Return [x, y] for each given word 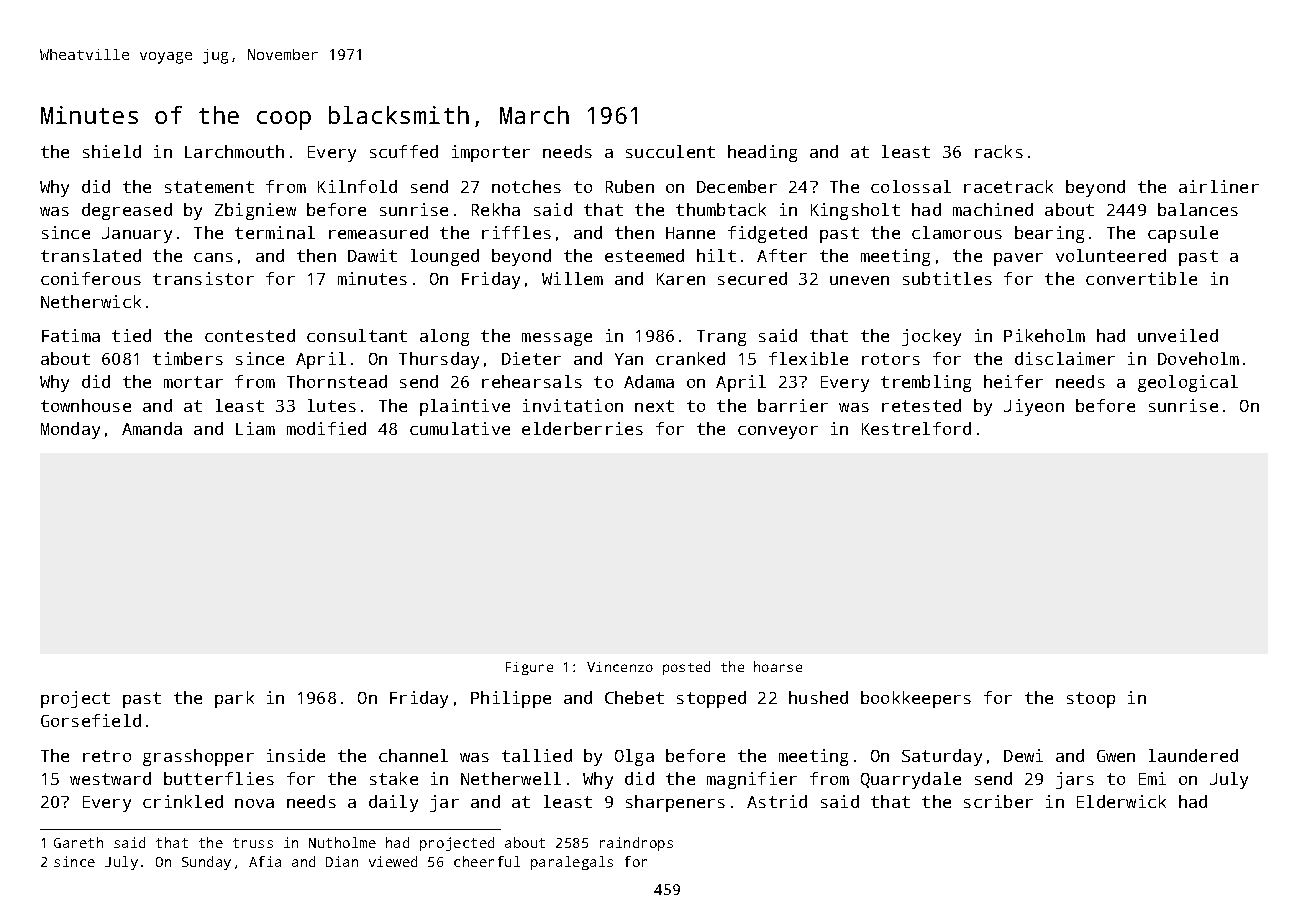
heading [762, 153]
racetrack [1008, 186]
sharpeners [675, 803]
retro [107, 756]
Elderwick [1121, 801]
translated [91, 255]
